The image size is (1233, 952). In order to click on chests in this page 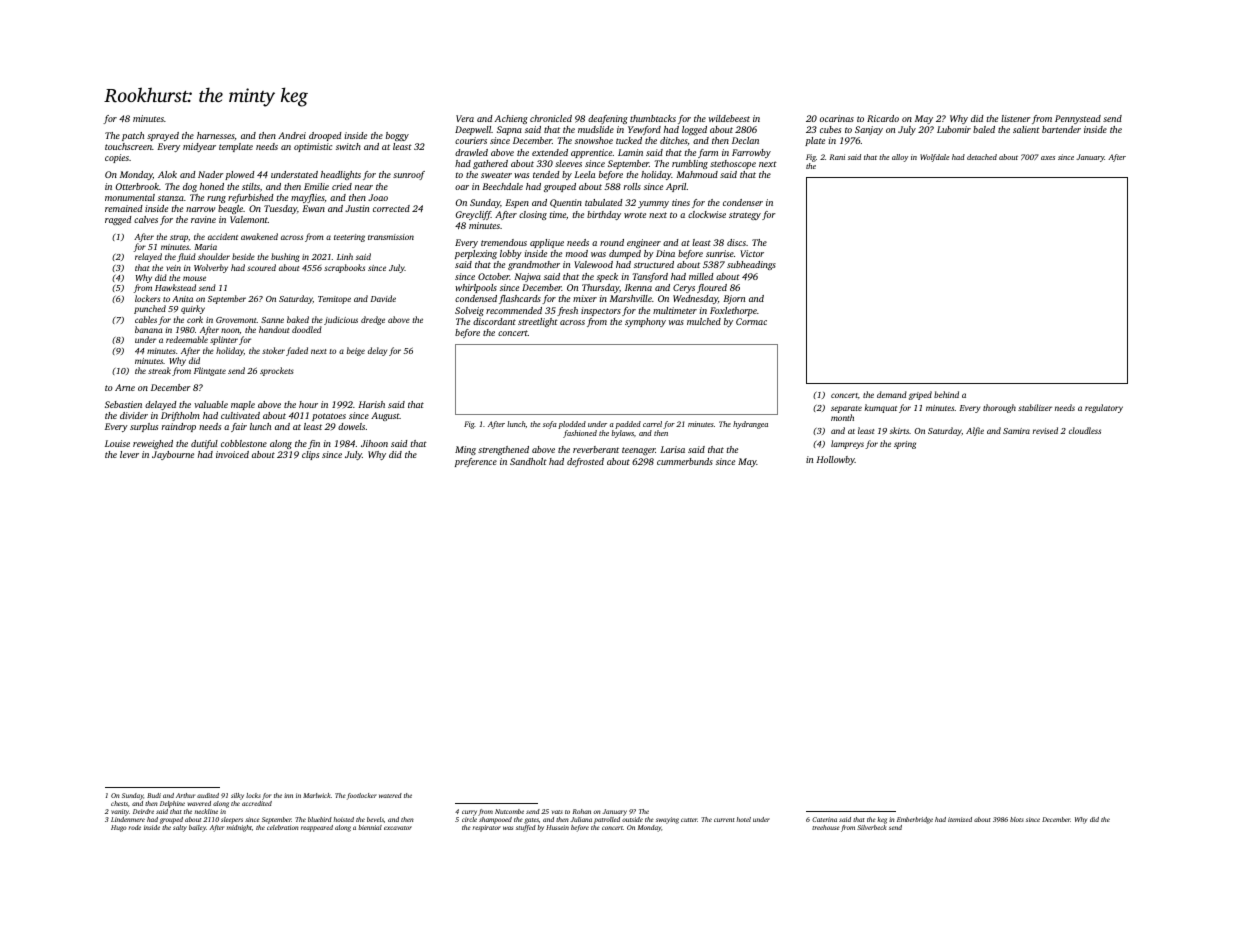, I will do `click(119, 803)`.
